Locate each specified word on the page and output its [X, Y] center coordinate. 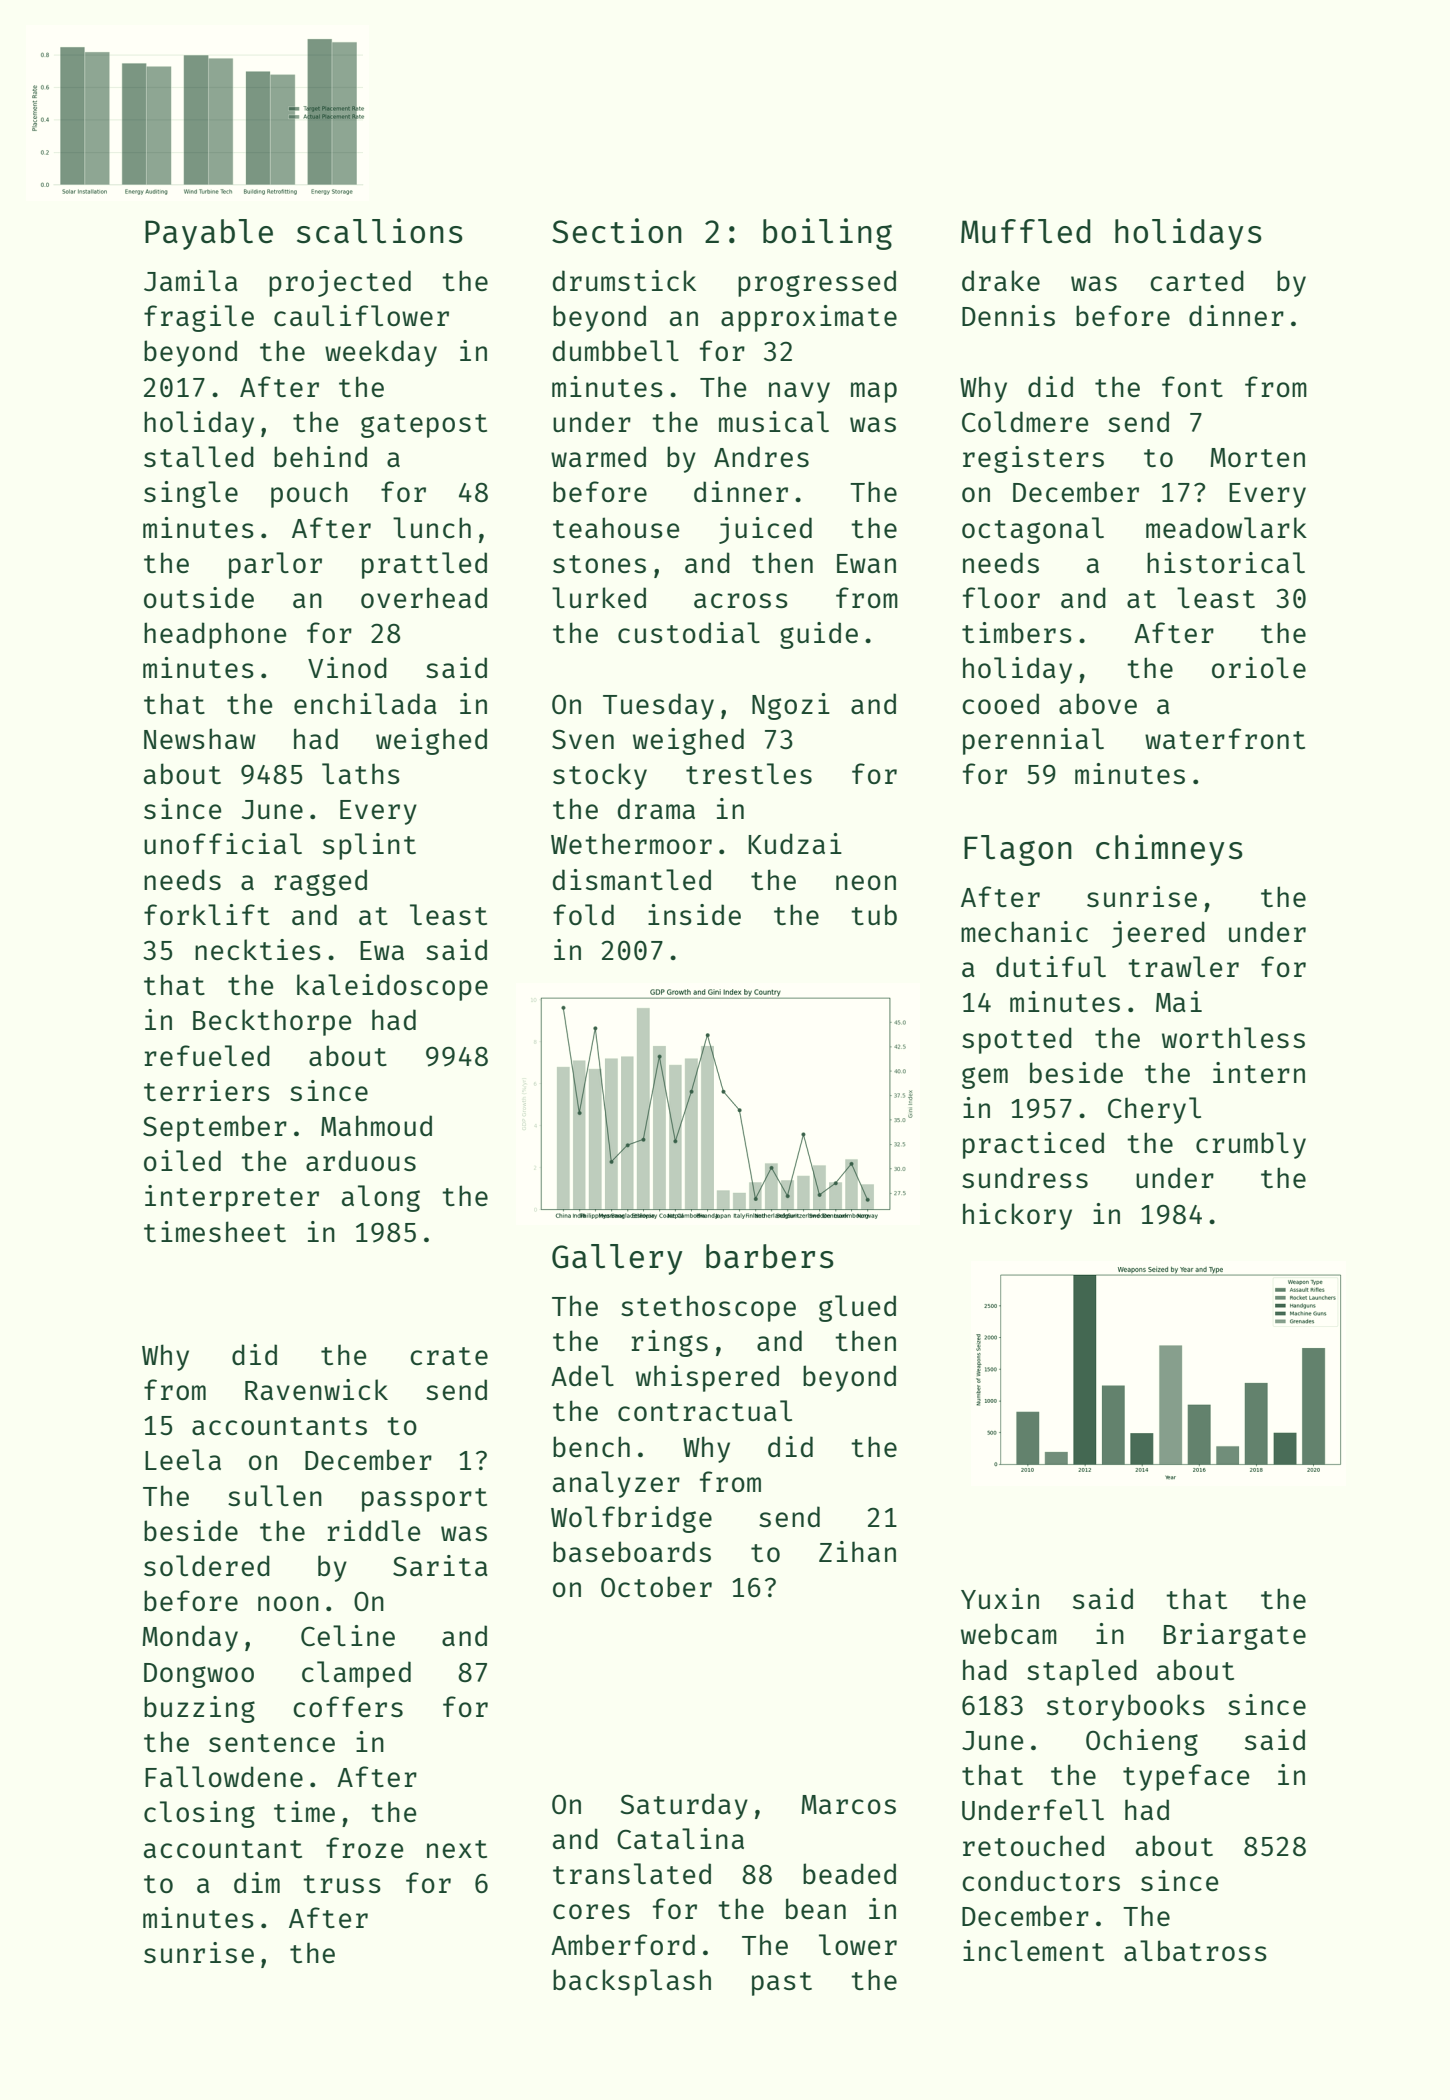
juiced [765, 530]
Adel [582, 1375]
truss [342, 1884]
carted [1197, 280]
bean [816, 1908]
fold [583, 914]
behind [320, 456]
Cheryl [1154, 1110]
